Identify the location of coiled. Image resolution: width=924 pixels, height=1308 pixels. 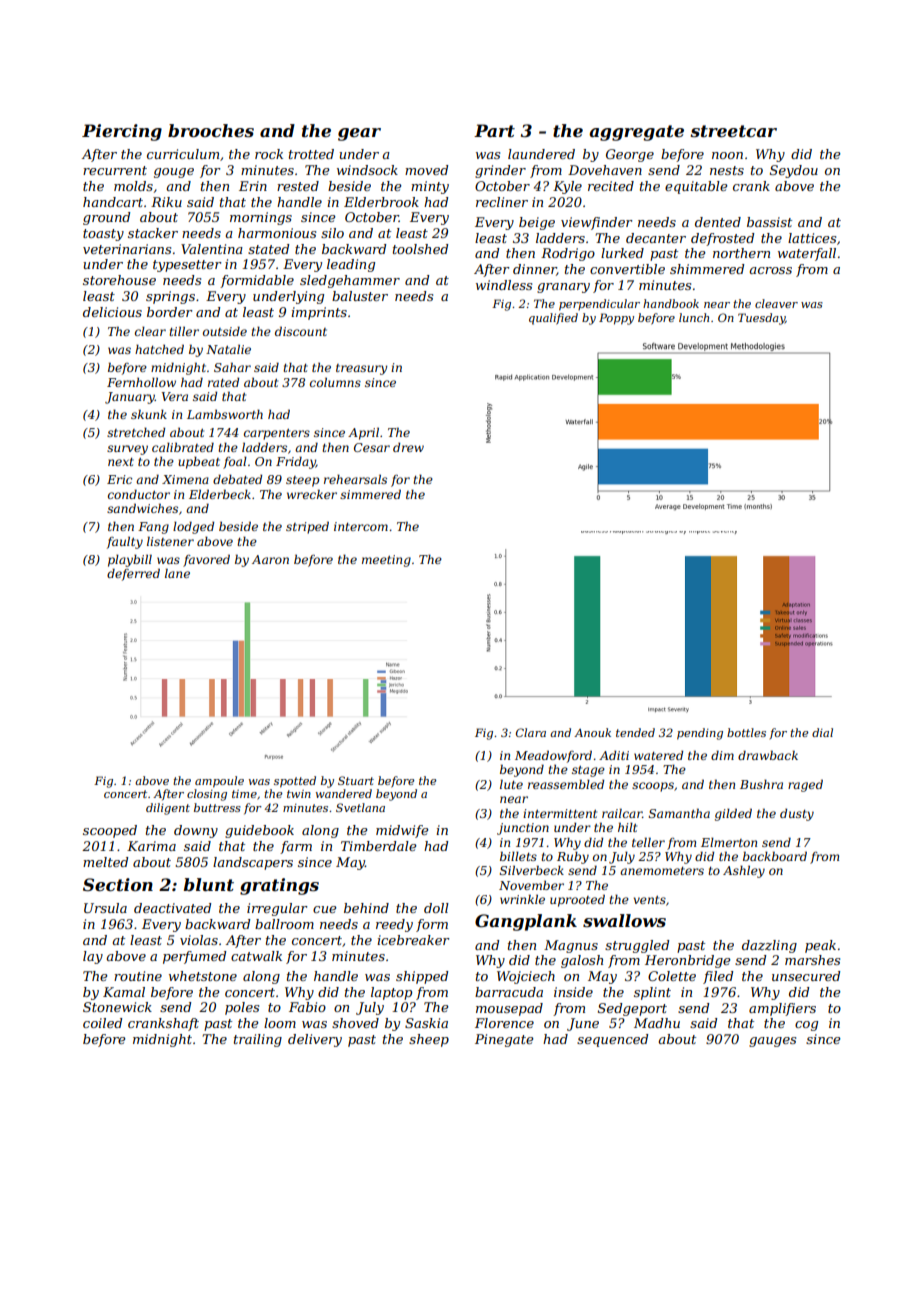
(102, 1023).
